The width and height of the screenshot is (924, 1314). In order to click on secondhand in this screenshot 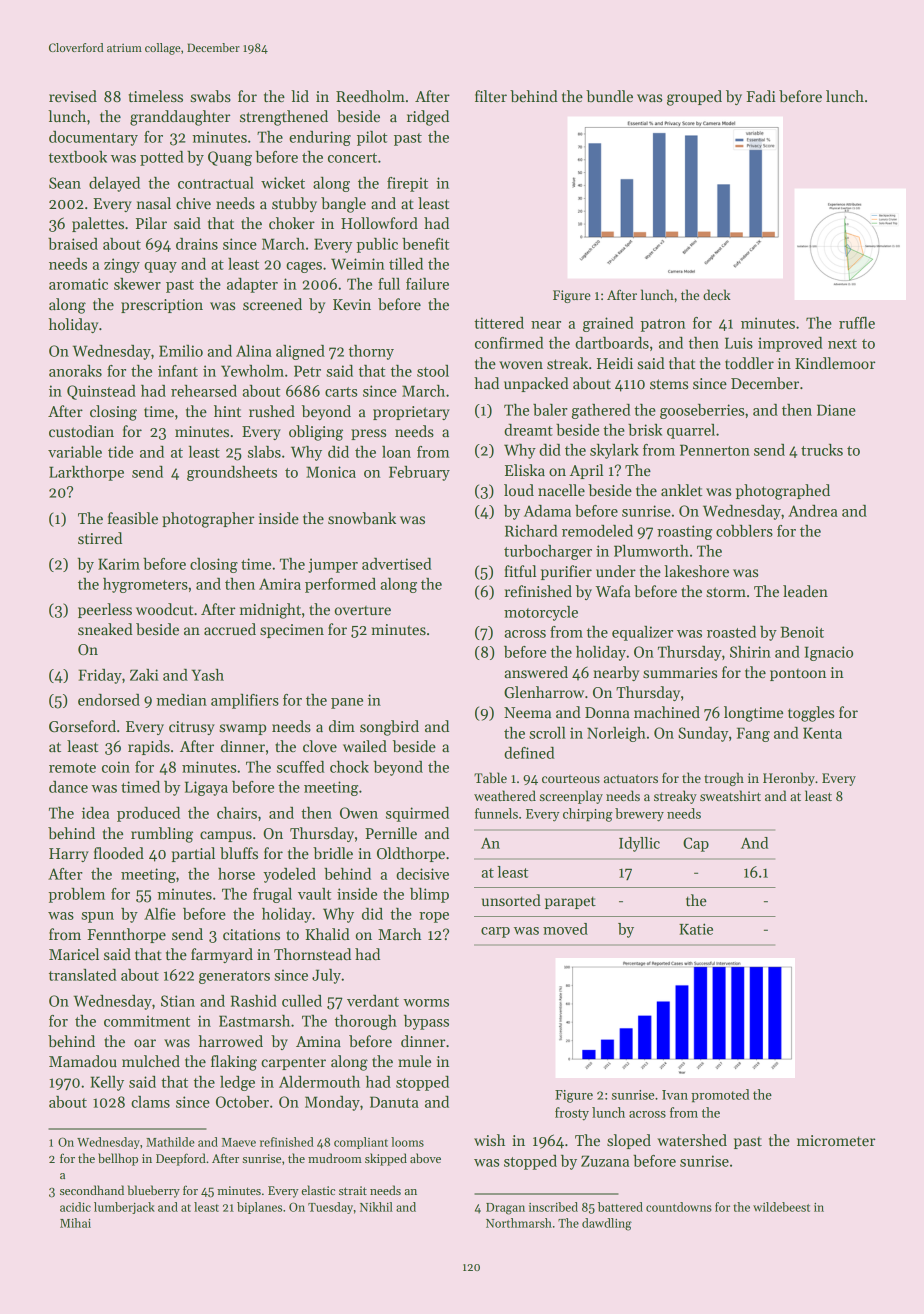, I will do `click(92, 1190)`.
